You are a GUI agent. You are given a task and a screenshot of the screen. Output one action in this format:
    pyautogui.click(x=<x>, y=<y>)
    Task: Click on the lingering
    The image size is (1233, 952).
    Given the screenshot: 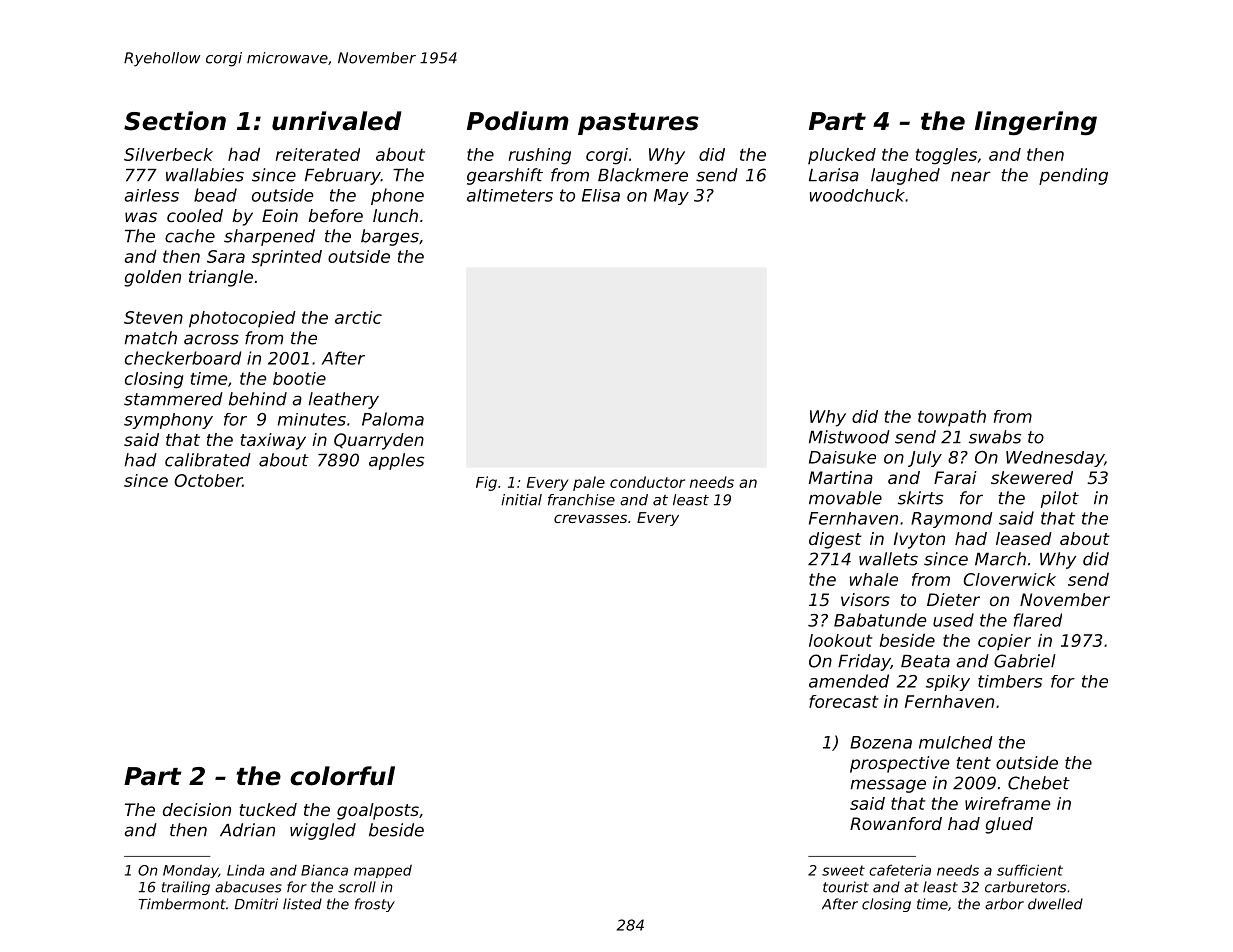 What is the action you would take?
    pyautogui.click(x=1036, y=123)
